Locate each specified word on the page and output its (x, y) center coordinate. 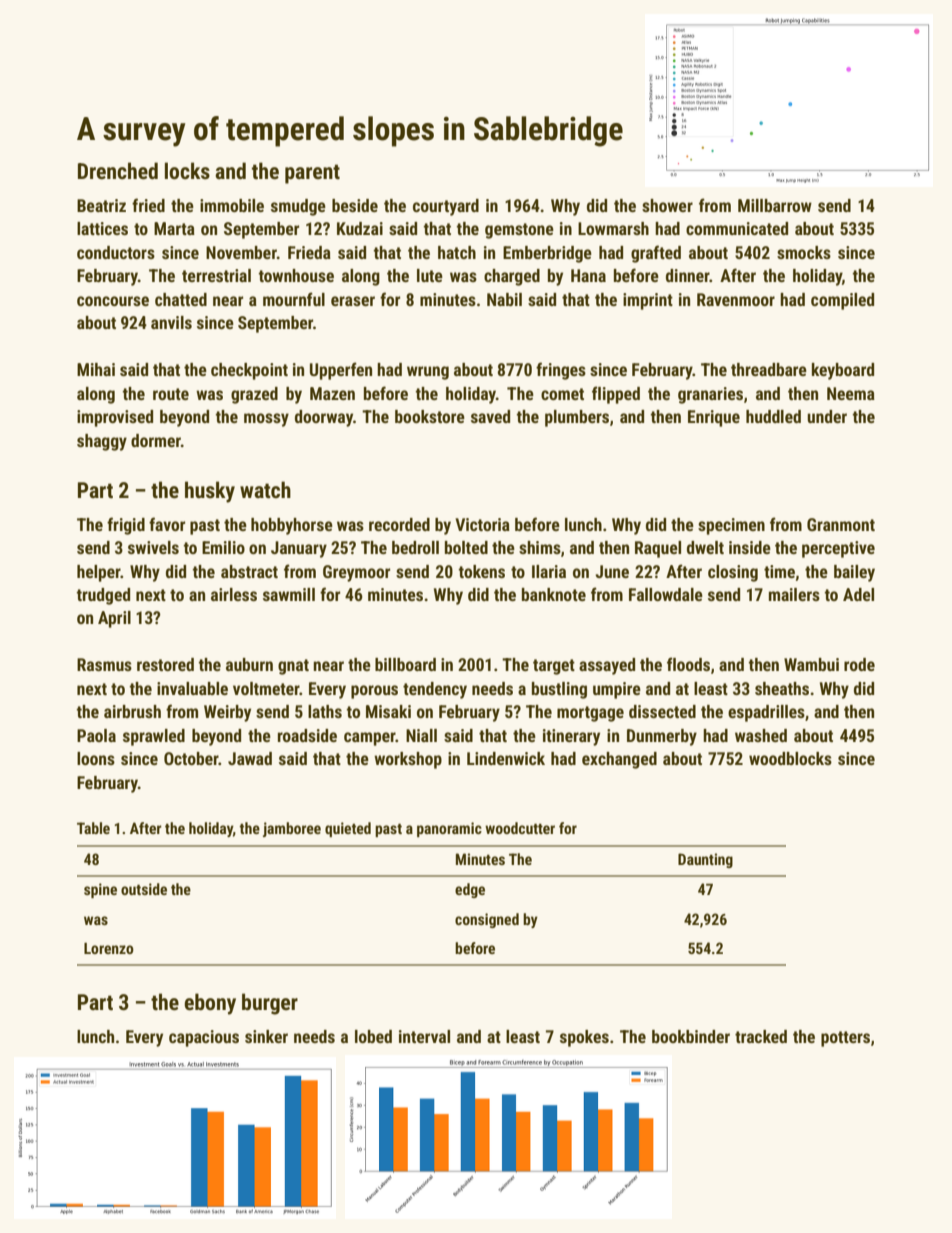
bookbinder (691, 1036)
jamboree (292, 829)
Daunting (705, 860)
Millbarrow (775, 205)
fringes (561, 371)
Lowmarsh (613, 228)
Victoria (482, 524)
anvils (171, 322)
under (827, 416)
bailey (854, 573)
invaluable (192, 688)
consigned (487, 920)
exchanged (619, 760)
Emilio (223, 547)
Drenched (118, 171)
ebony (210, 1004)
